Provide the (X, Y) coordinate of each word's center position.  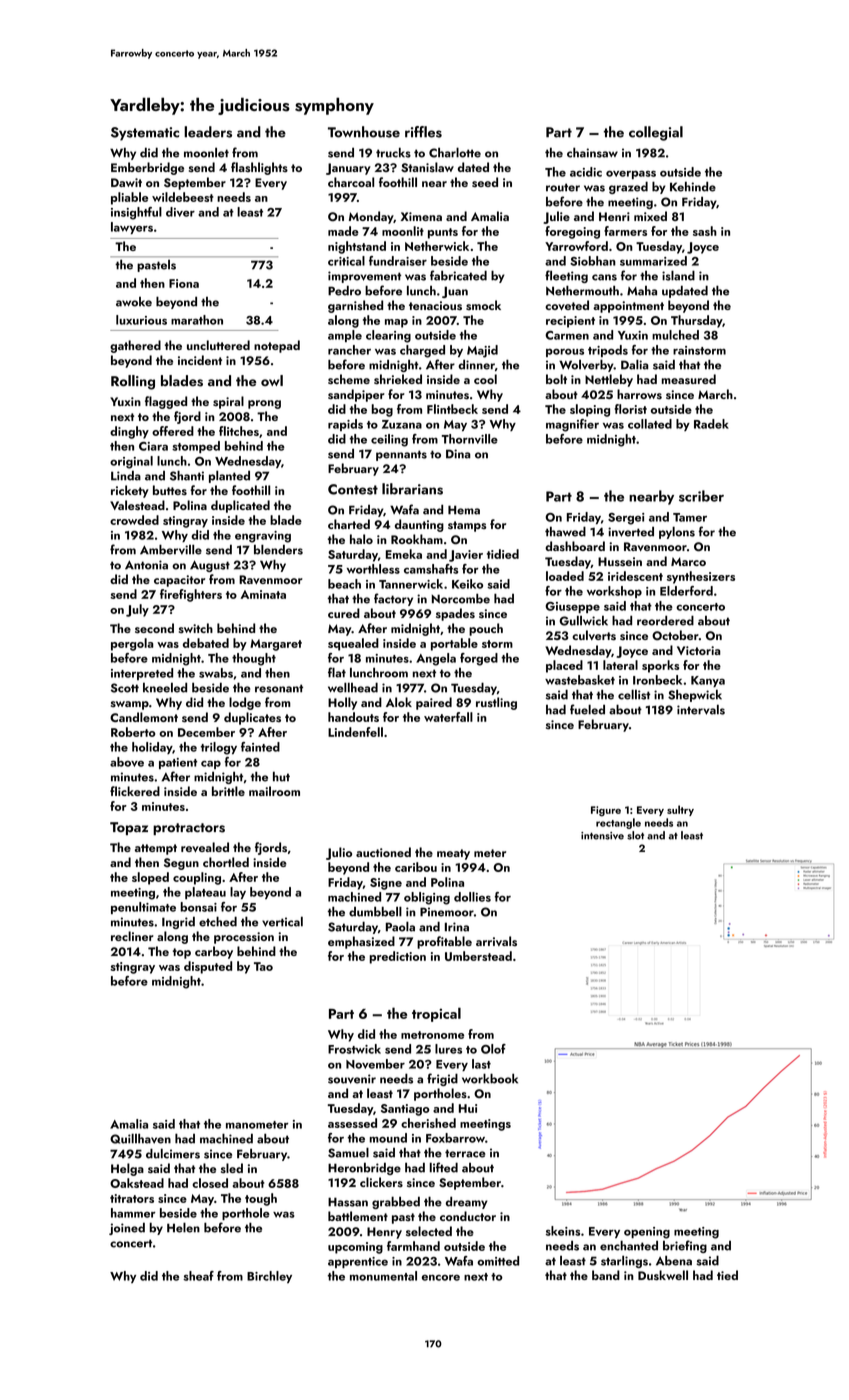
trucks (393, 152)
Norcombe (461, 598)
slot (635, 835)
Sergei (626, 519)
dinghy (129, 432)
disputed (208, 967)
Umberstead (478, 956)
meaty (453, 854)
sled (232, 1168)
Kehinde (693, 186)
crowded (134, 520)
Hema (464, 510)
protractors (189, 829)
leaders (208, 132)
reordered (665, 620)
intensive (602, 836)
